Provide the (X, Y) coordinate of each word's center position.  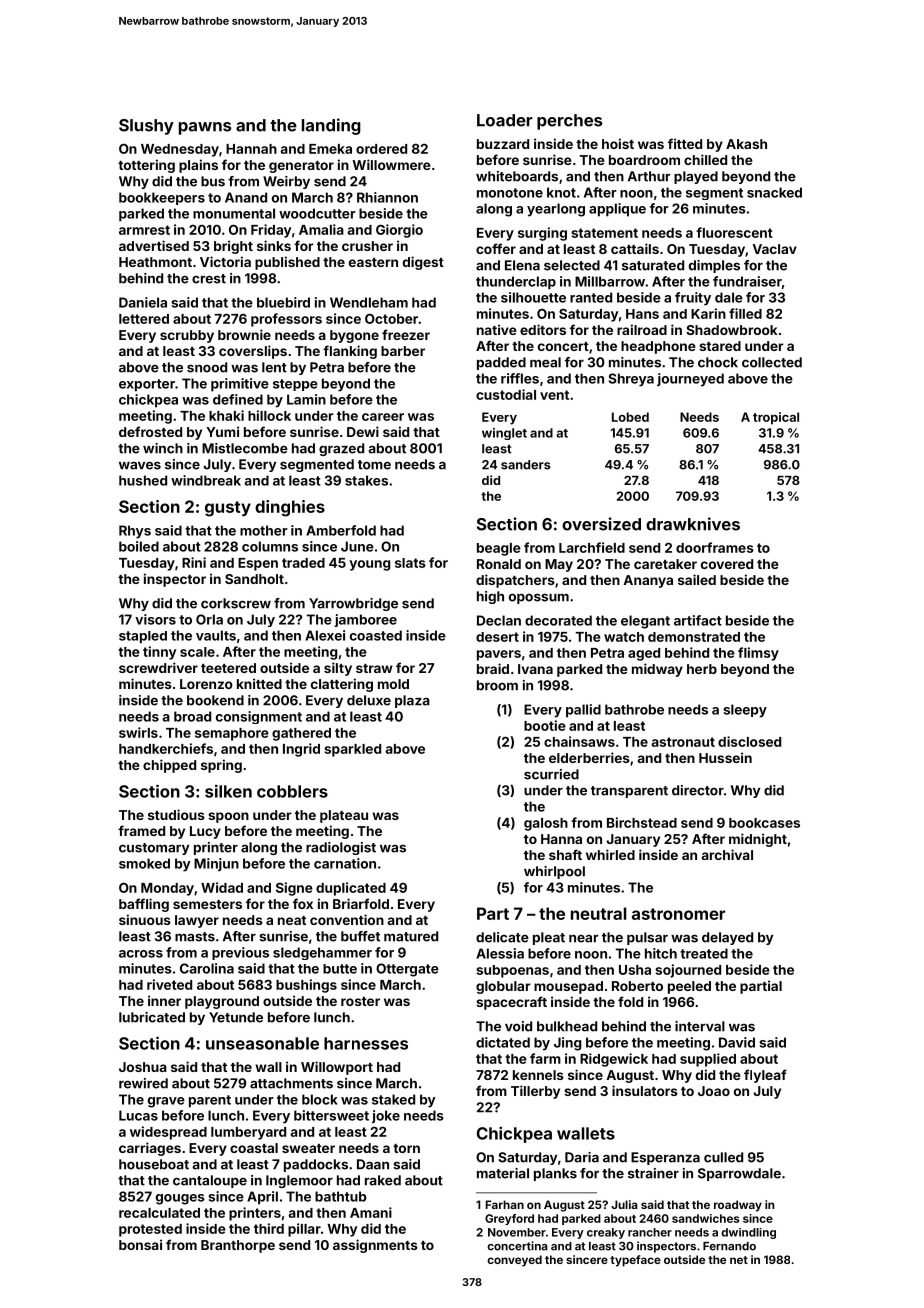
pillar (304, 1230)
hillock (269, 415)
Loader (505, 120)
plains (198, 166)
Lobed (630, 417)
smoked (144, 863)
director (698, 790)
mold (393, 684)
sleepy (745, 711)
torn (406, 1148)
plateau (344, 816)
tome (374, 465)
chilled (705, 159)
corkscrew (236, 603)
